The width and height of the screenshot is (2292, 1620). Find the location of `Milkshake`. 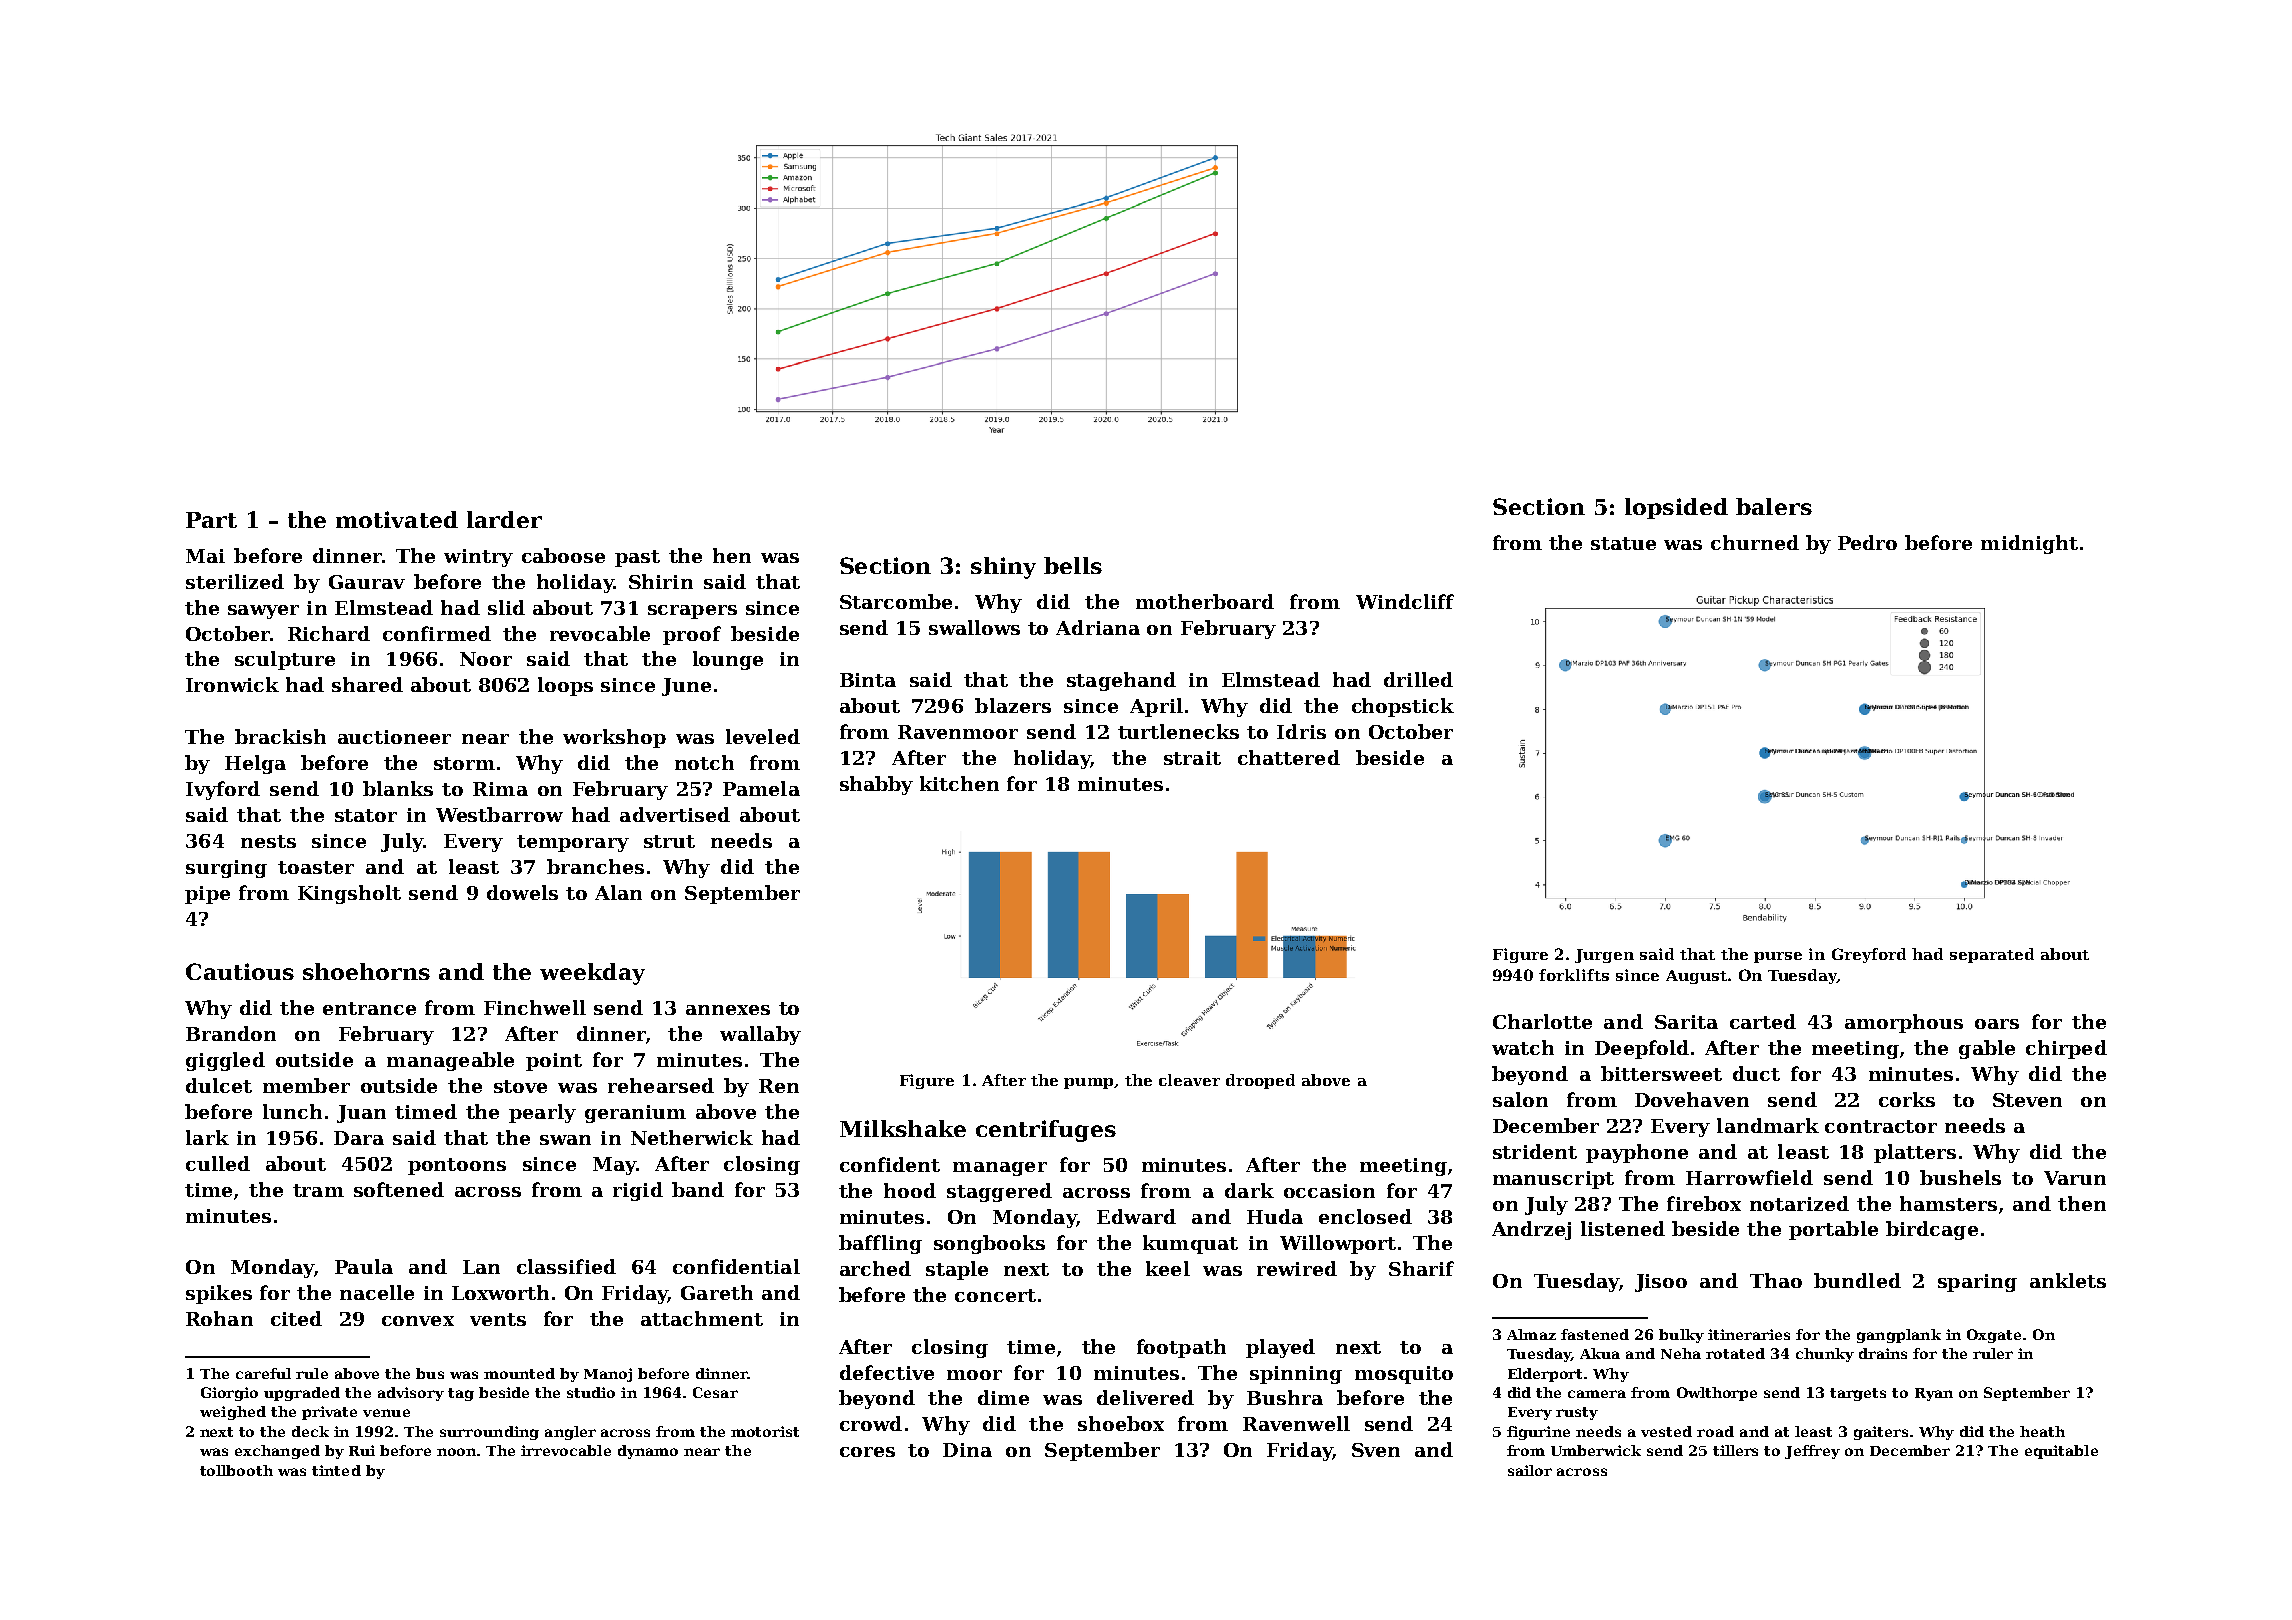

Milkshake is located at coordinates (903, 1128).
